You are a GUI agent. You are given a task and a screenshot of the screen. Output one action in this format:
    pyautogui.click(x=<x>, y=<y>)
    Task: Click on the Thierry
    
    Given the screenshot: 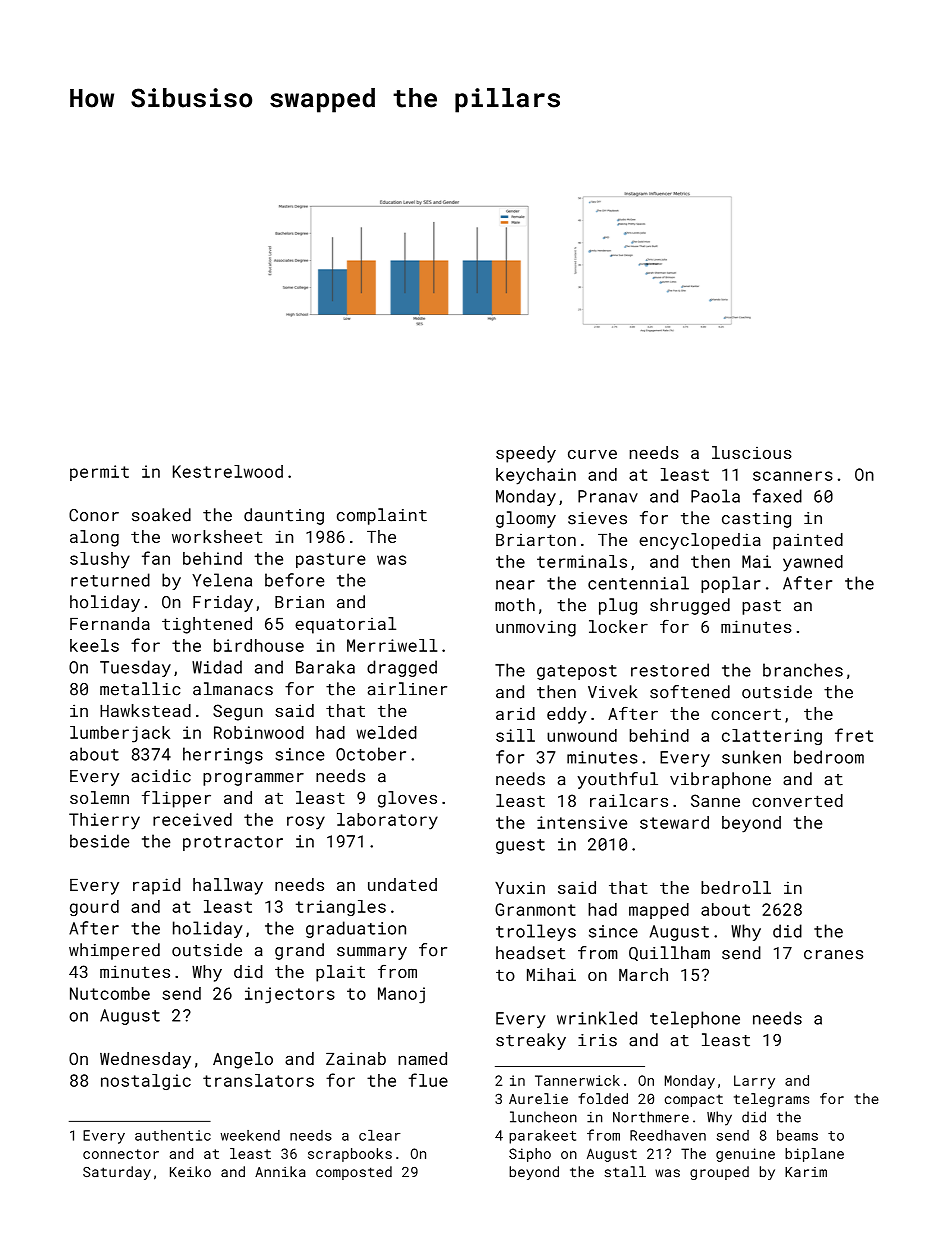 What is the action you would take?
    pyautogui.click(x=104, y=821)
